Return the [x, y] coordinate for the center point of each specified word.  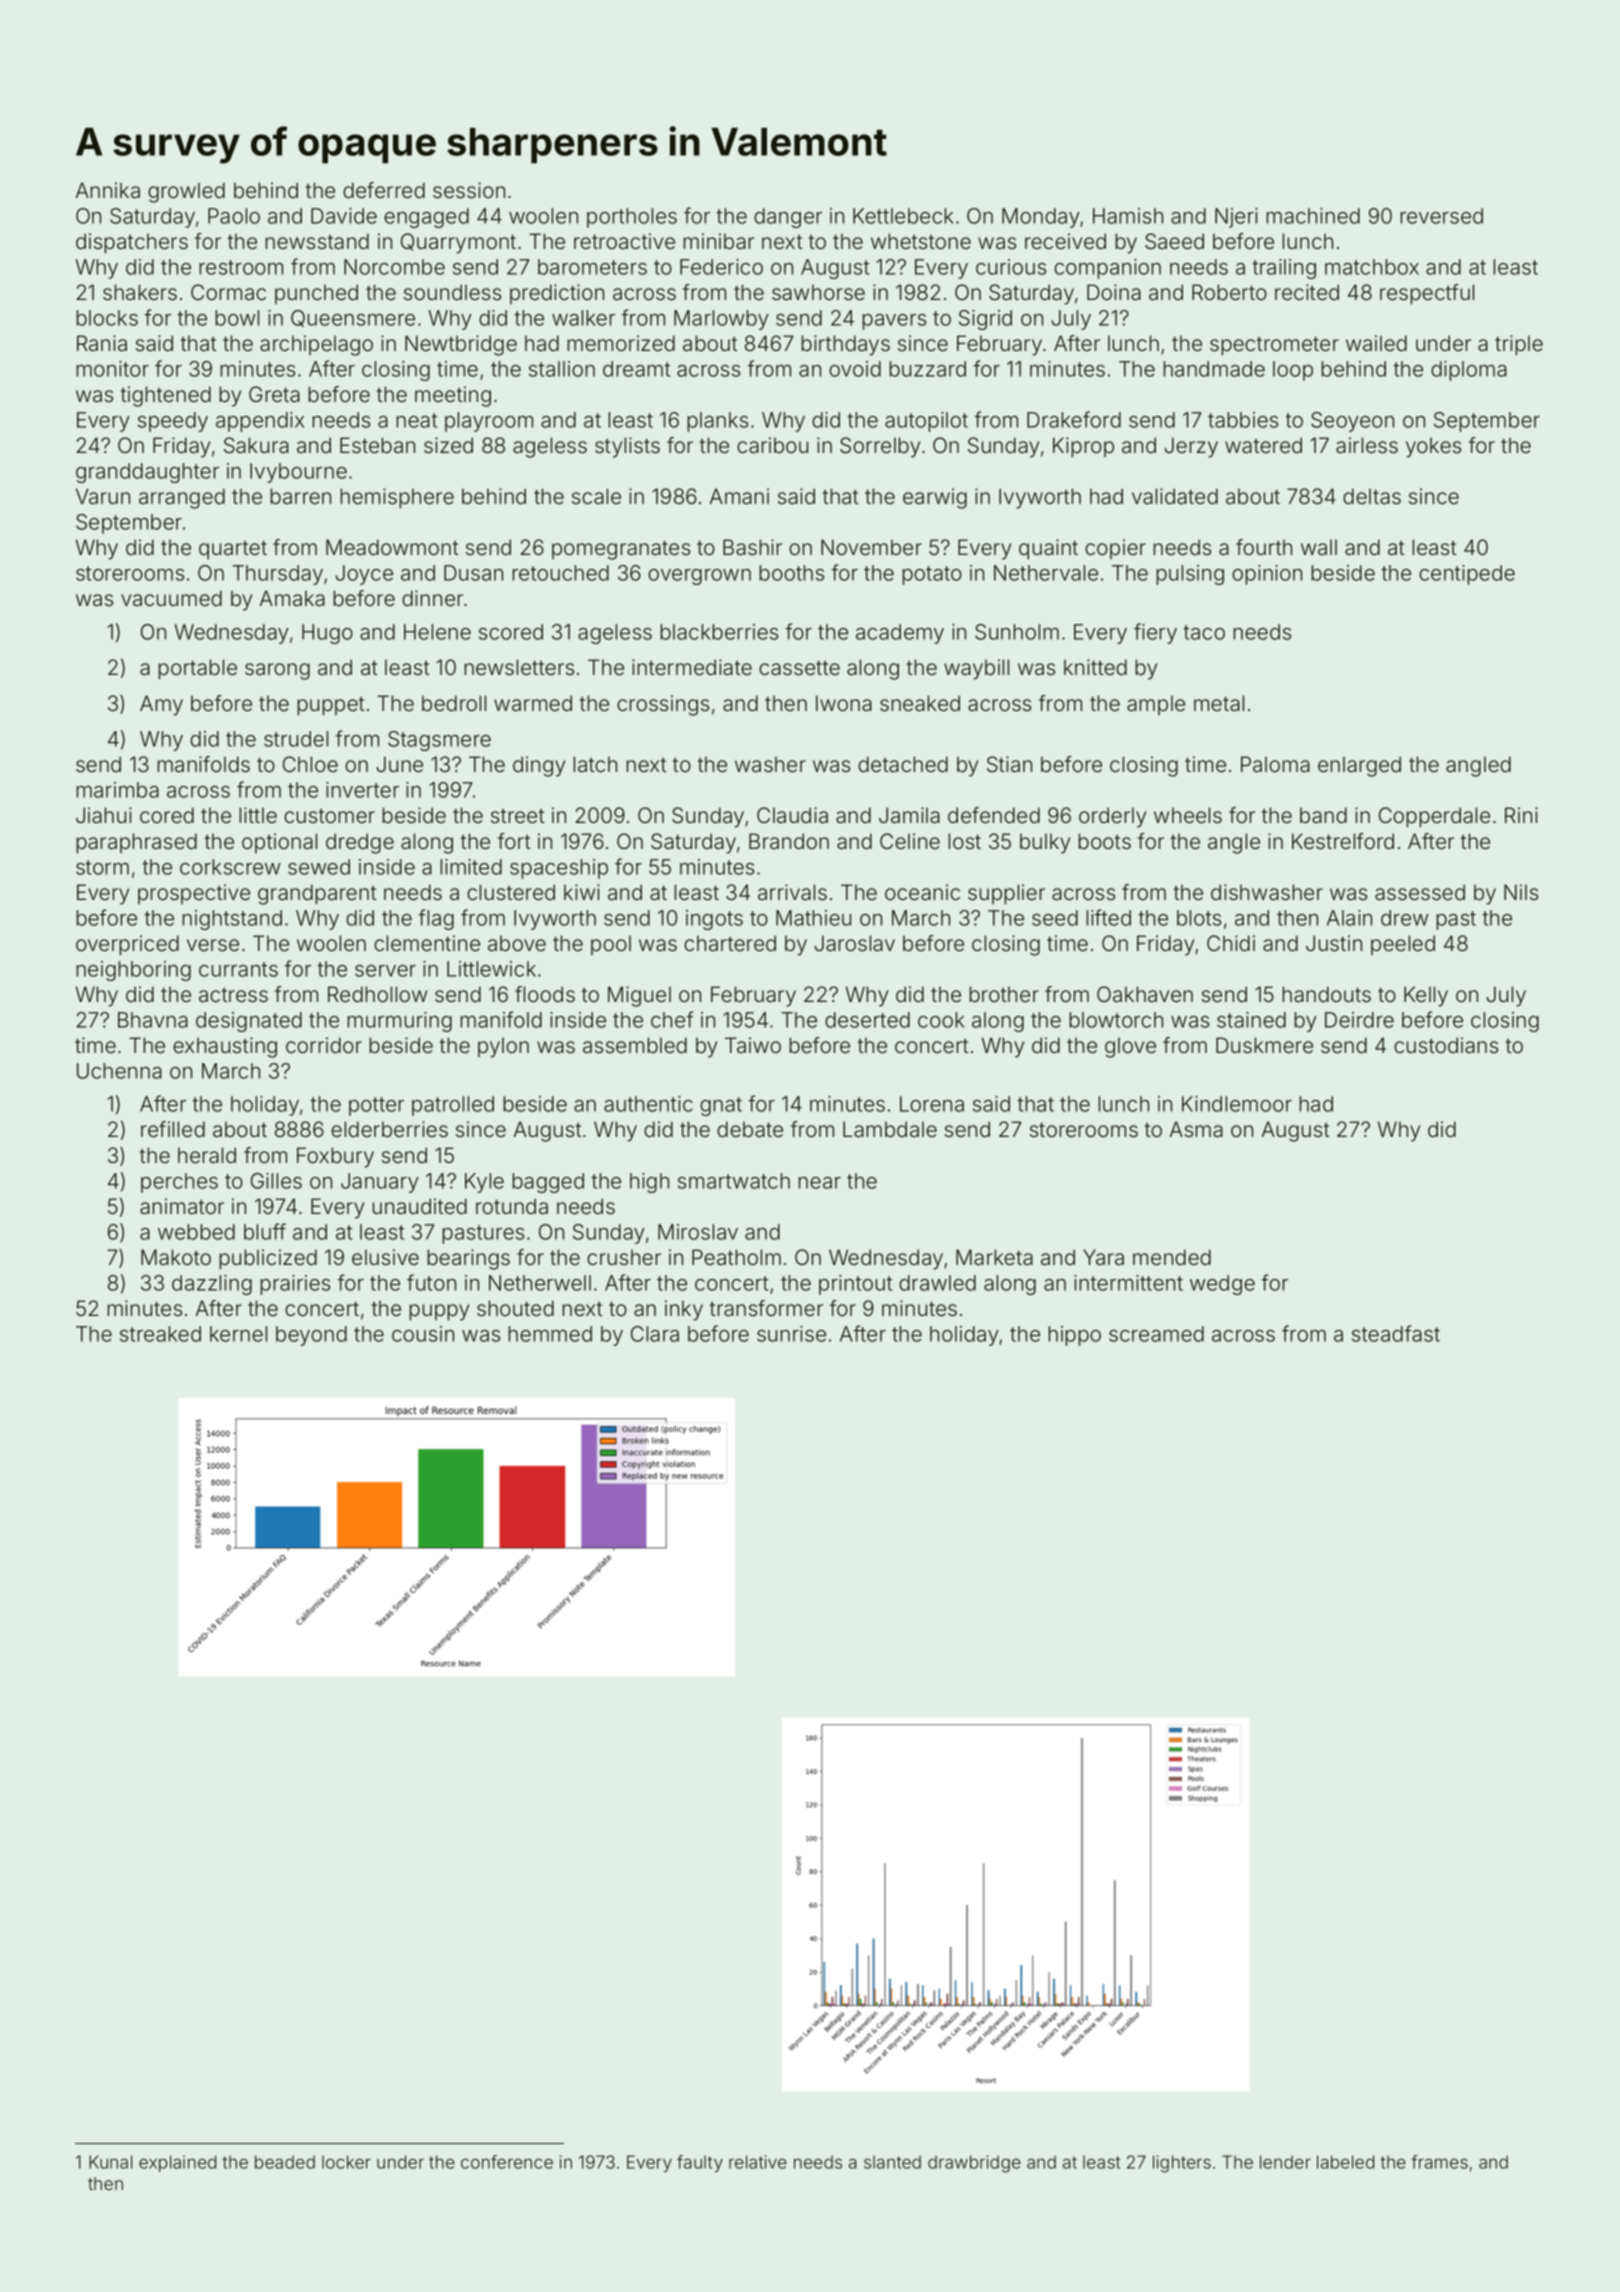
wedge [1222, 1285]
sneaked [920, 703]
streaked [160, 1334]
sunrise [791, 1334]
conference [507, 2162]
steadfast [1396, 1333]
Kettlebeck [903, 216]
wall [1319, 547]
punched [316, 294]
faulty [700, 2163]
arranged [182, 498]
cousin [423, 1334]
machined [1313, 216]
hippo [1075, 1336]
